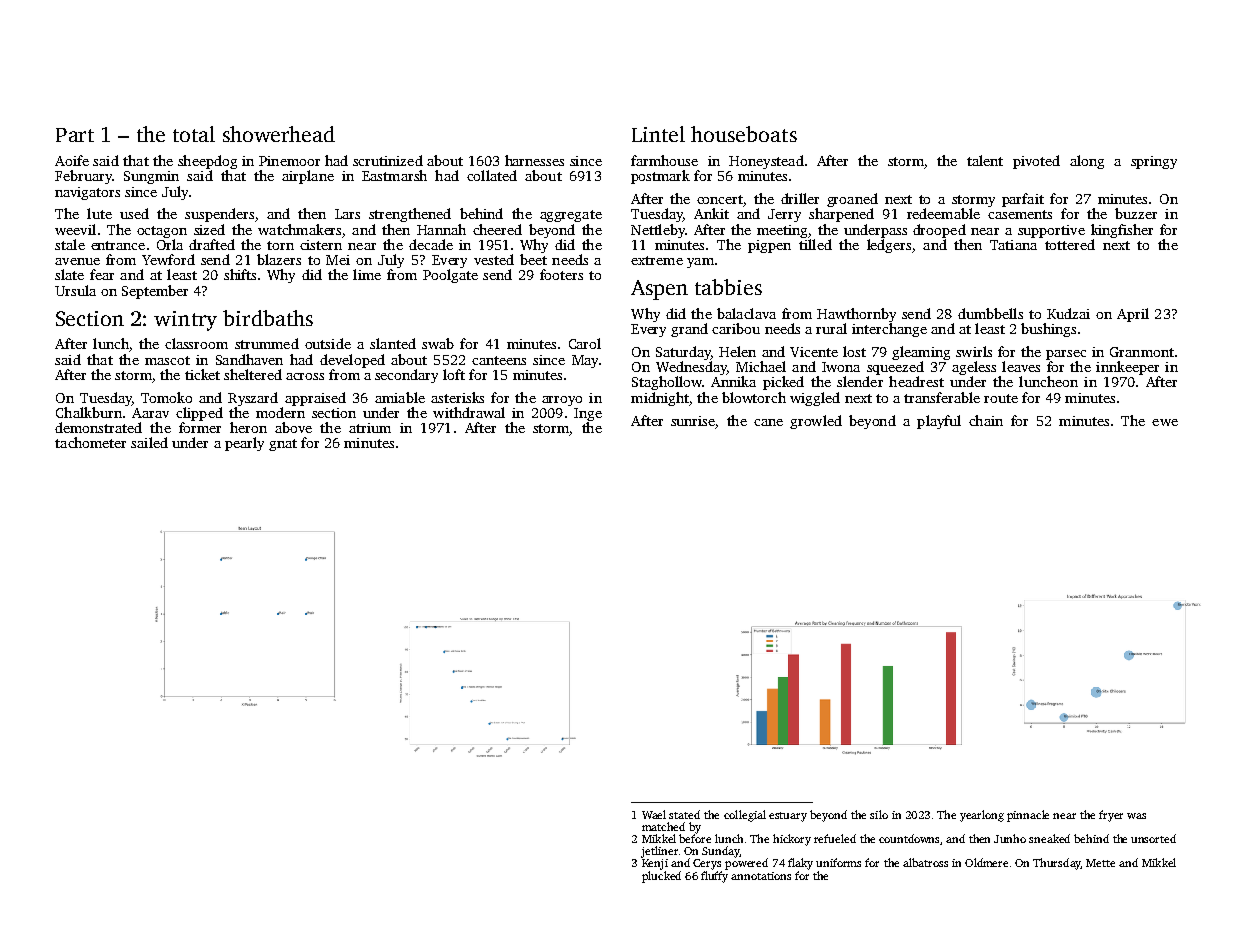  Describe the element at coordinates (149, 442) in the screenshot. I see `sailed` at that location.
